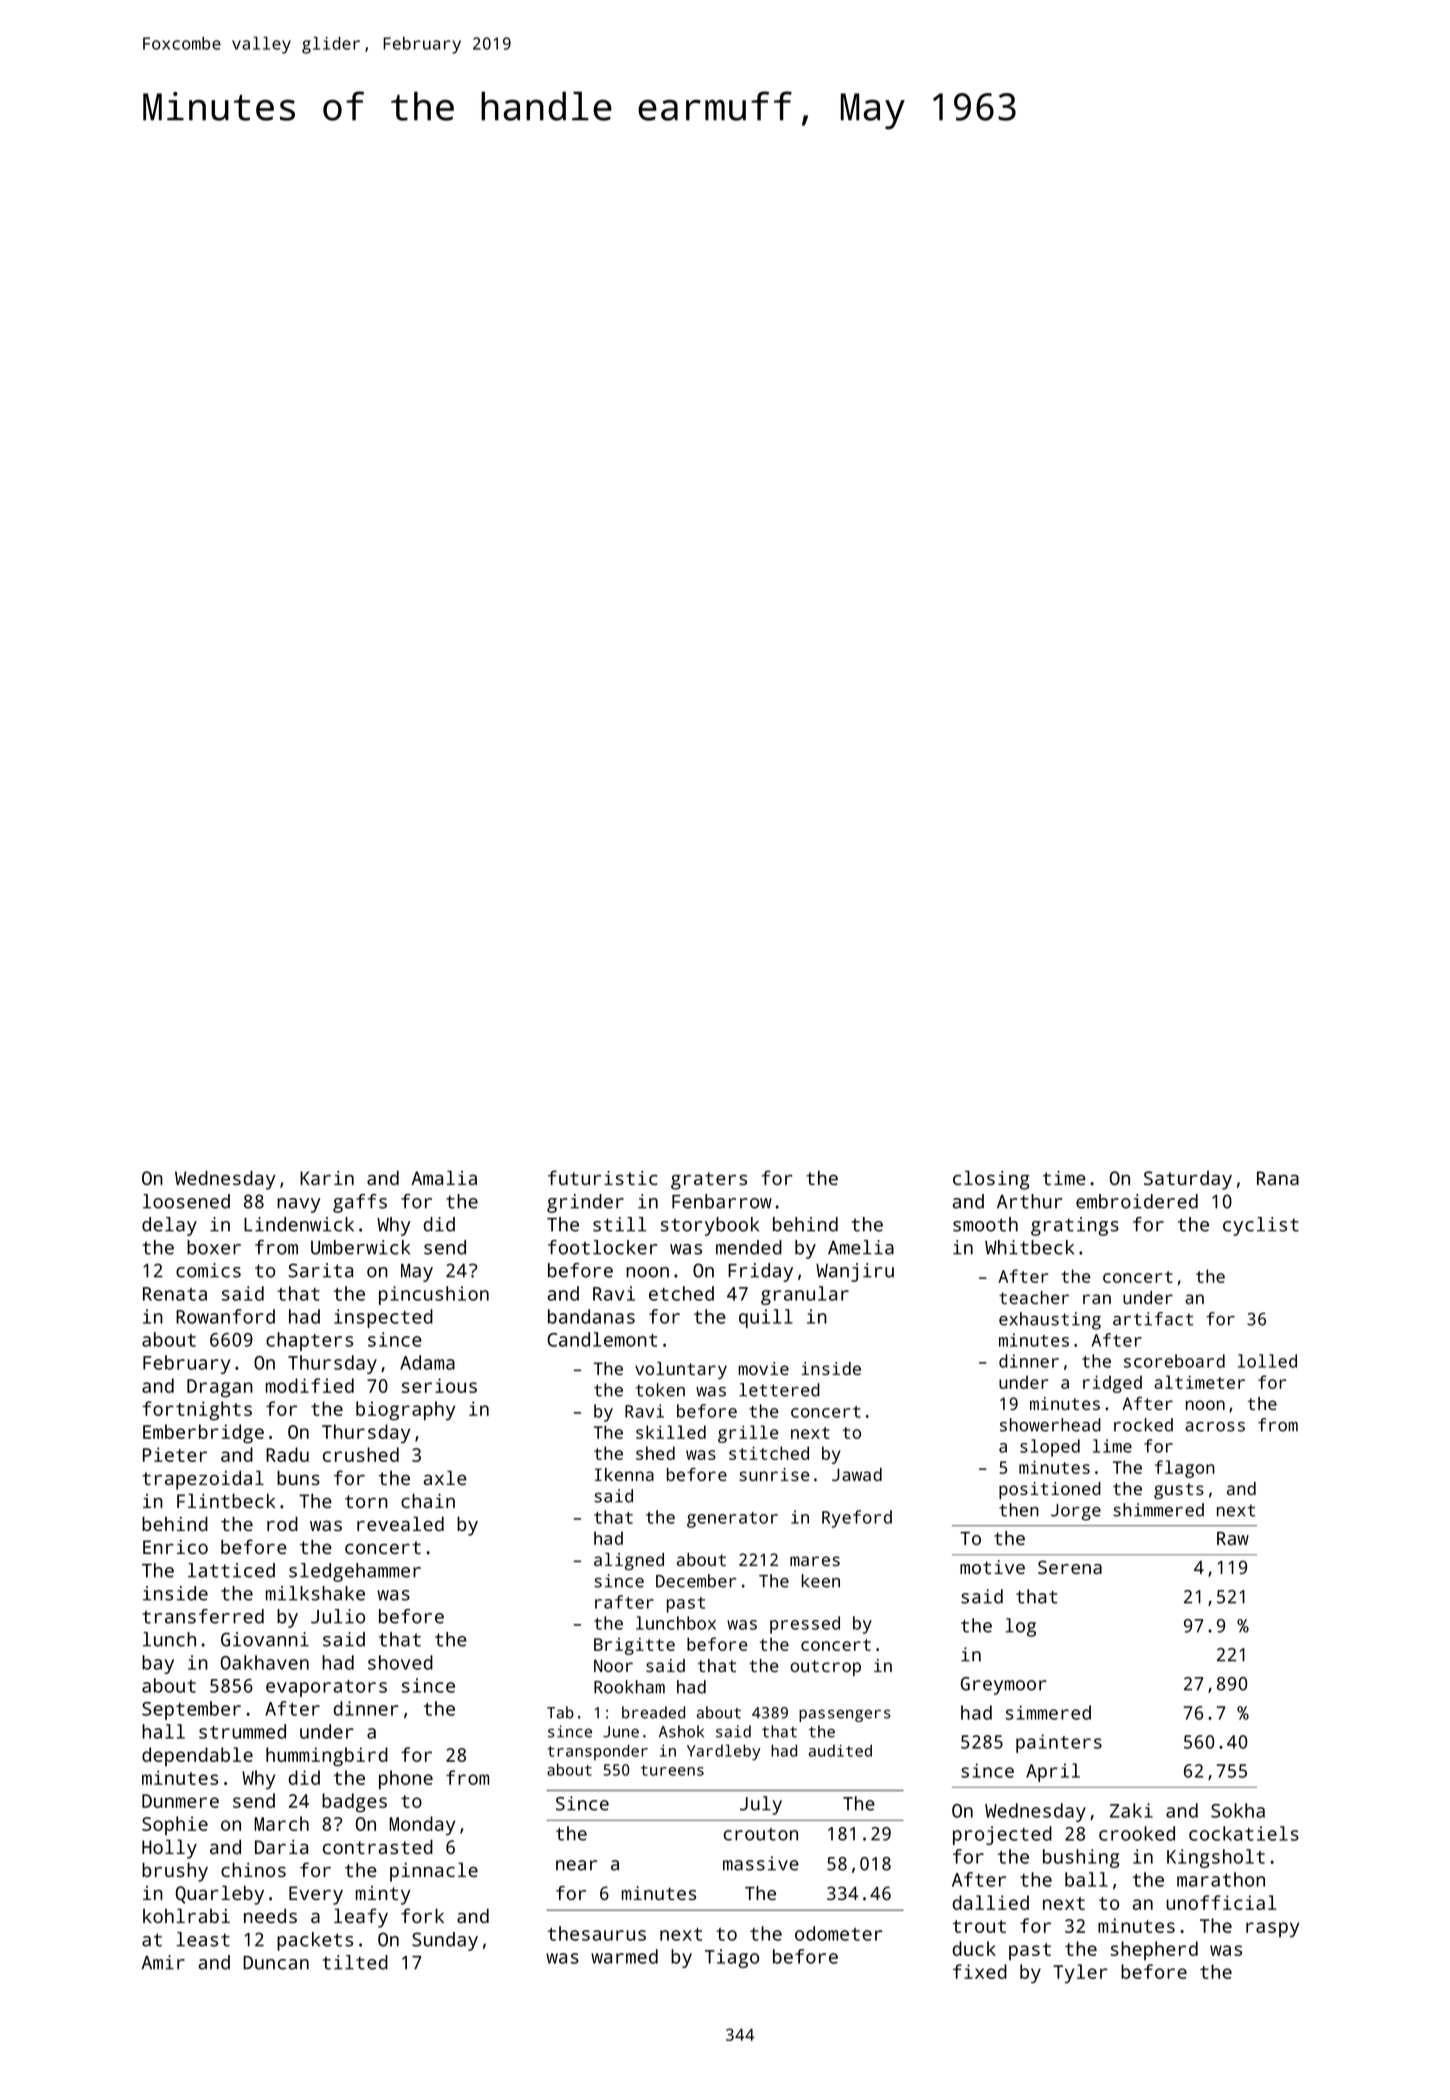  What do you see at coordinates (434, 1872) in the document?
I see `pinnacle` at bounding box center [434, 1872].
